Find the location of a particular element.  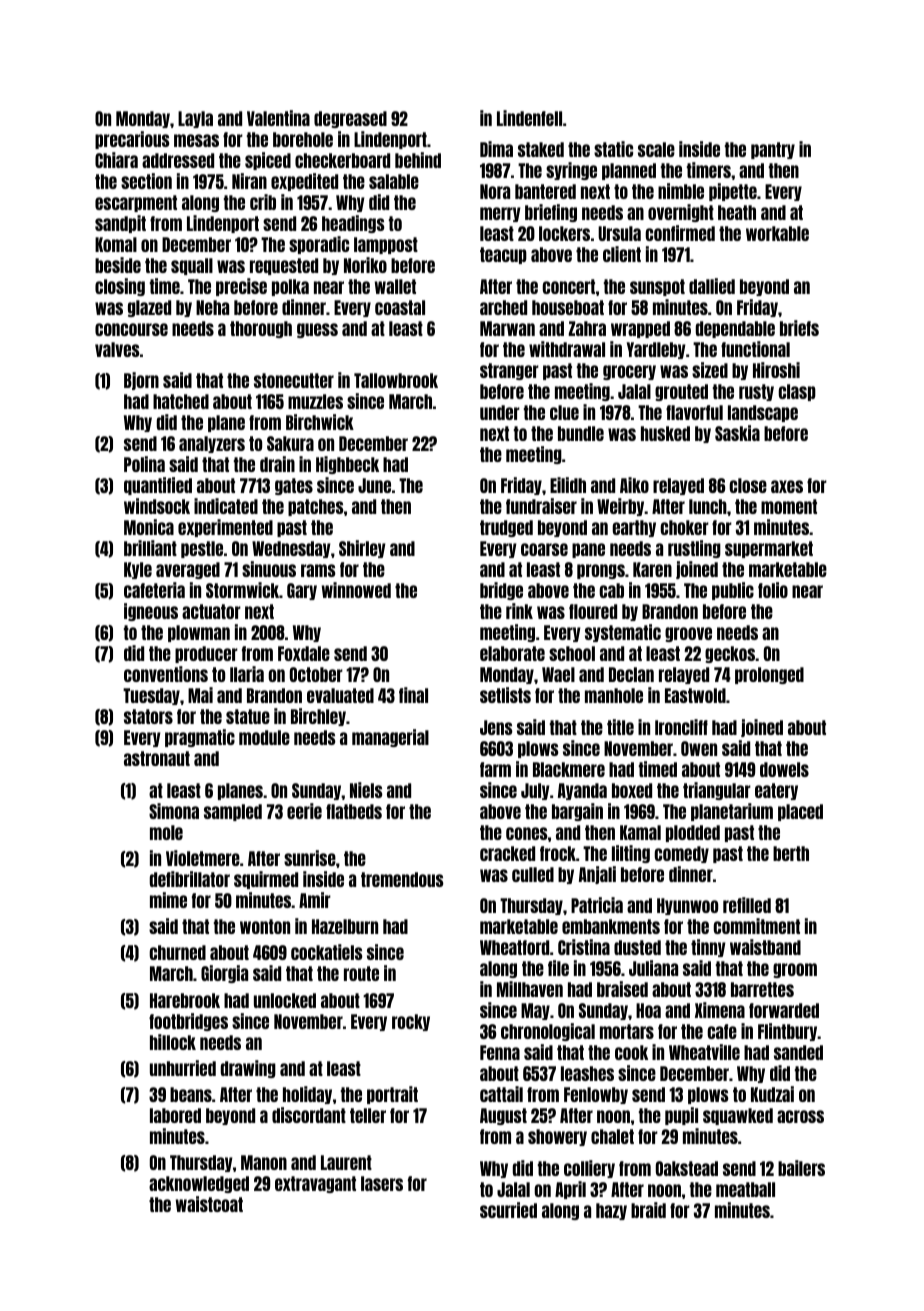

waistcoat is located at coordinates (209, 1204).
